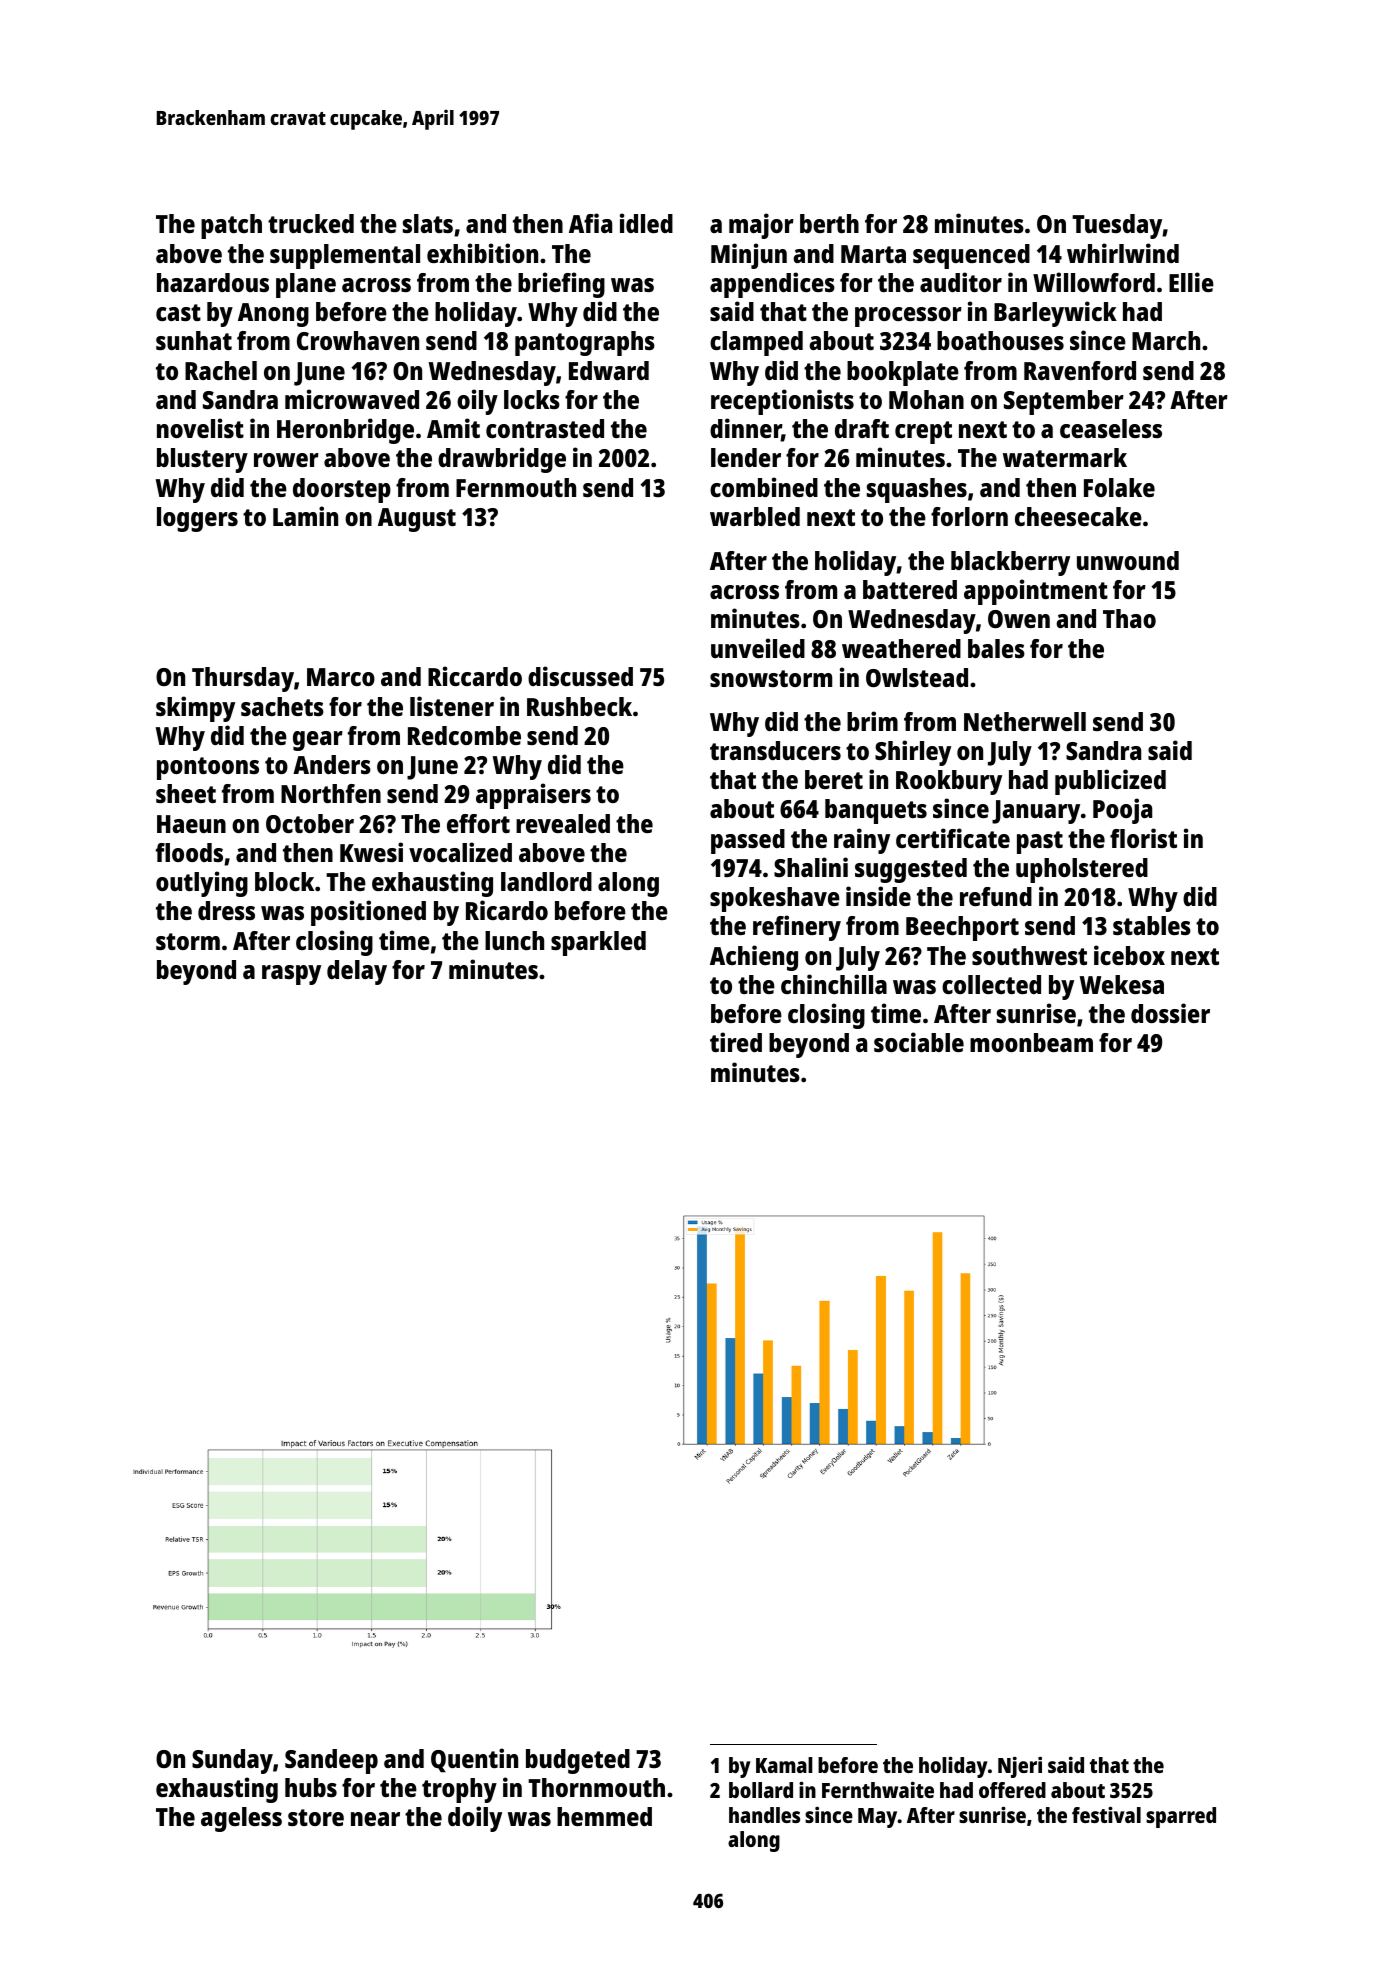  I want to click on Sandeep, so click(331, 1761).
